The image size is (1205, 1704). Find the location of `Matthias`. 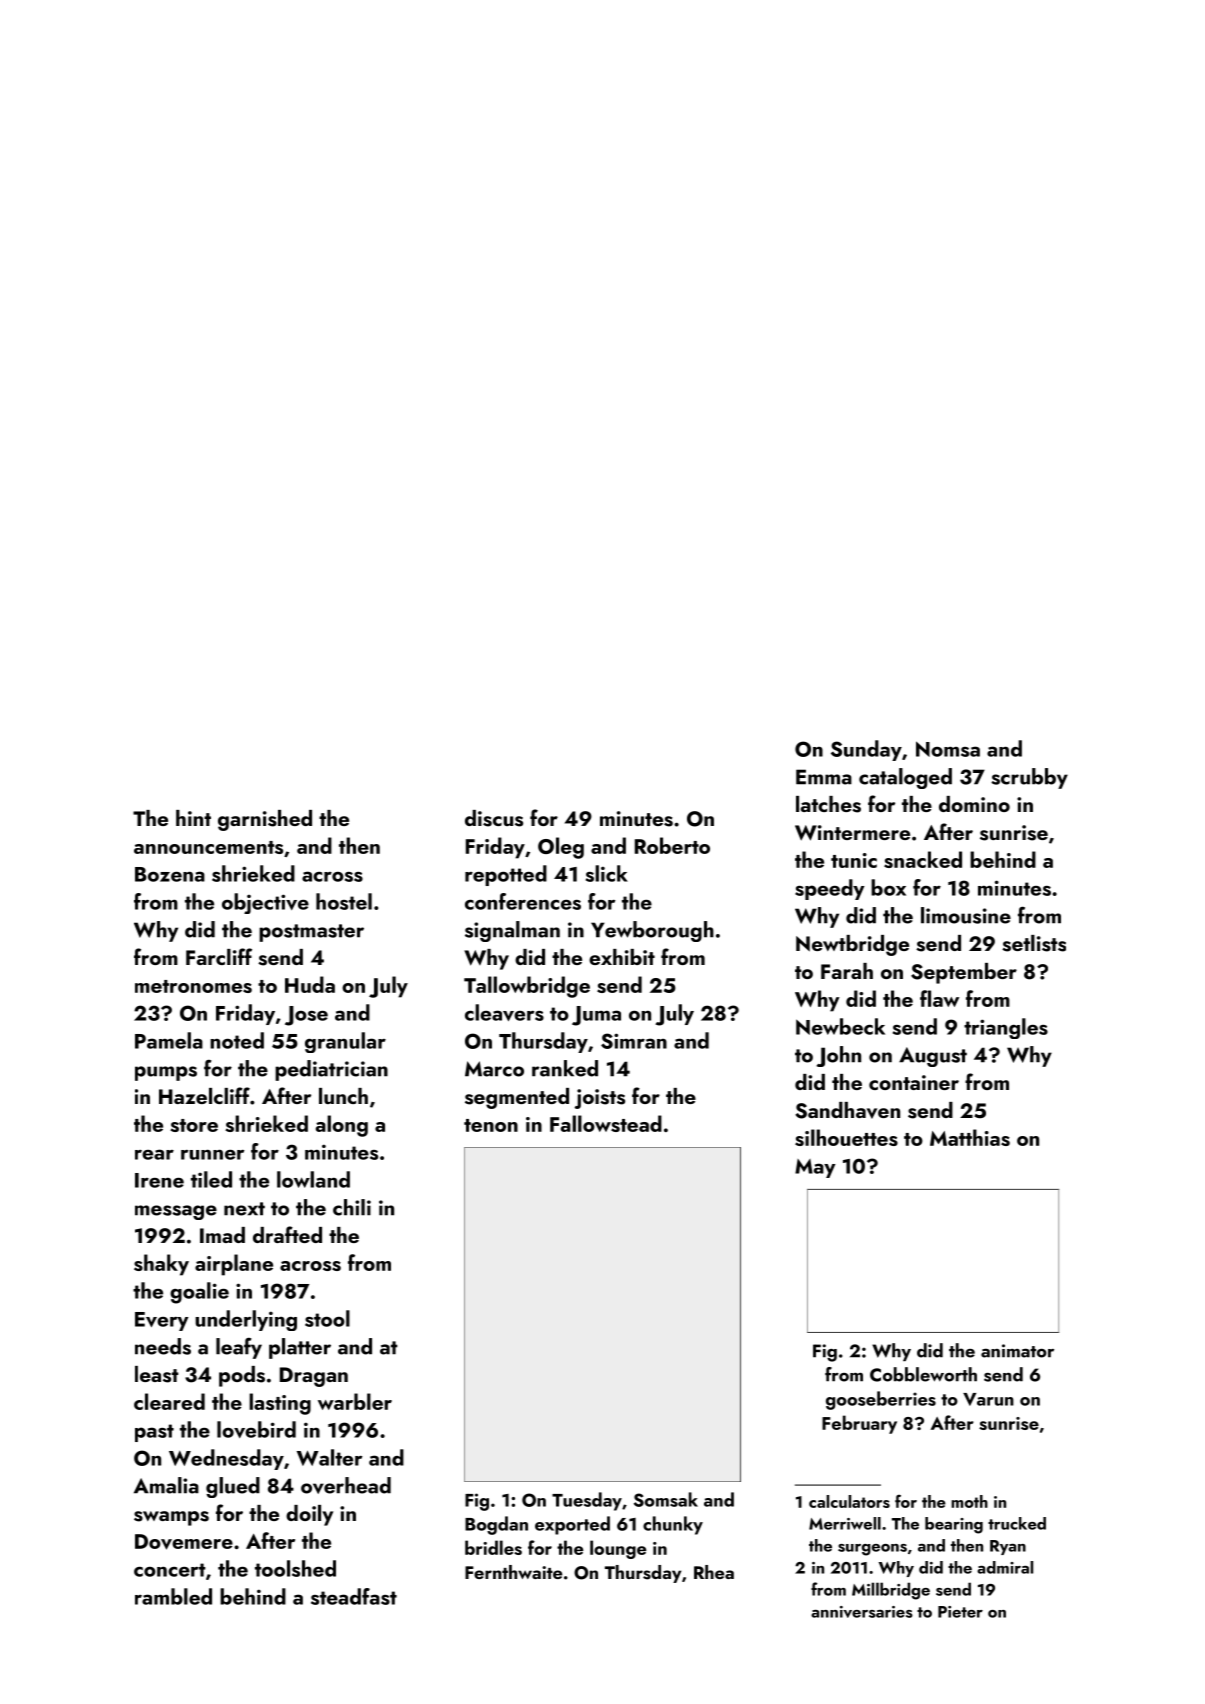

Matthias is located at coordinates (970, 1137).
